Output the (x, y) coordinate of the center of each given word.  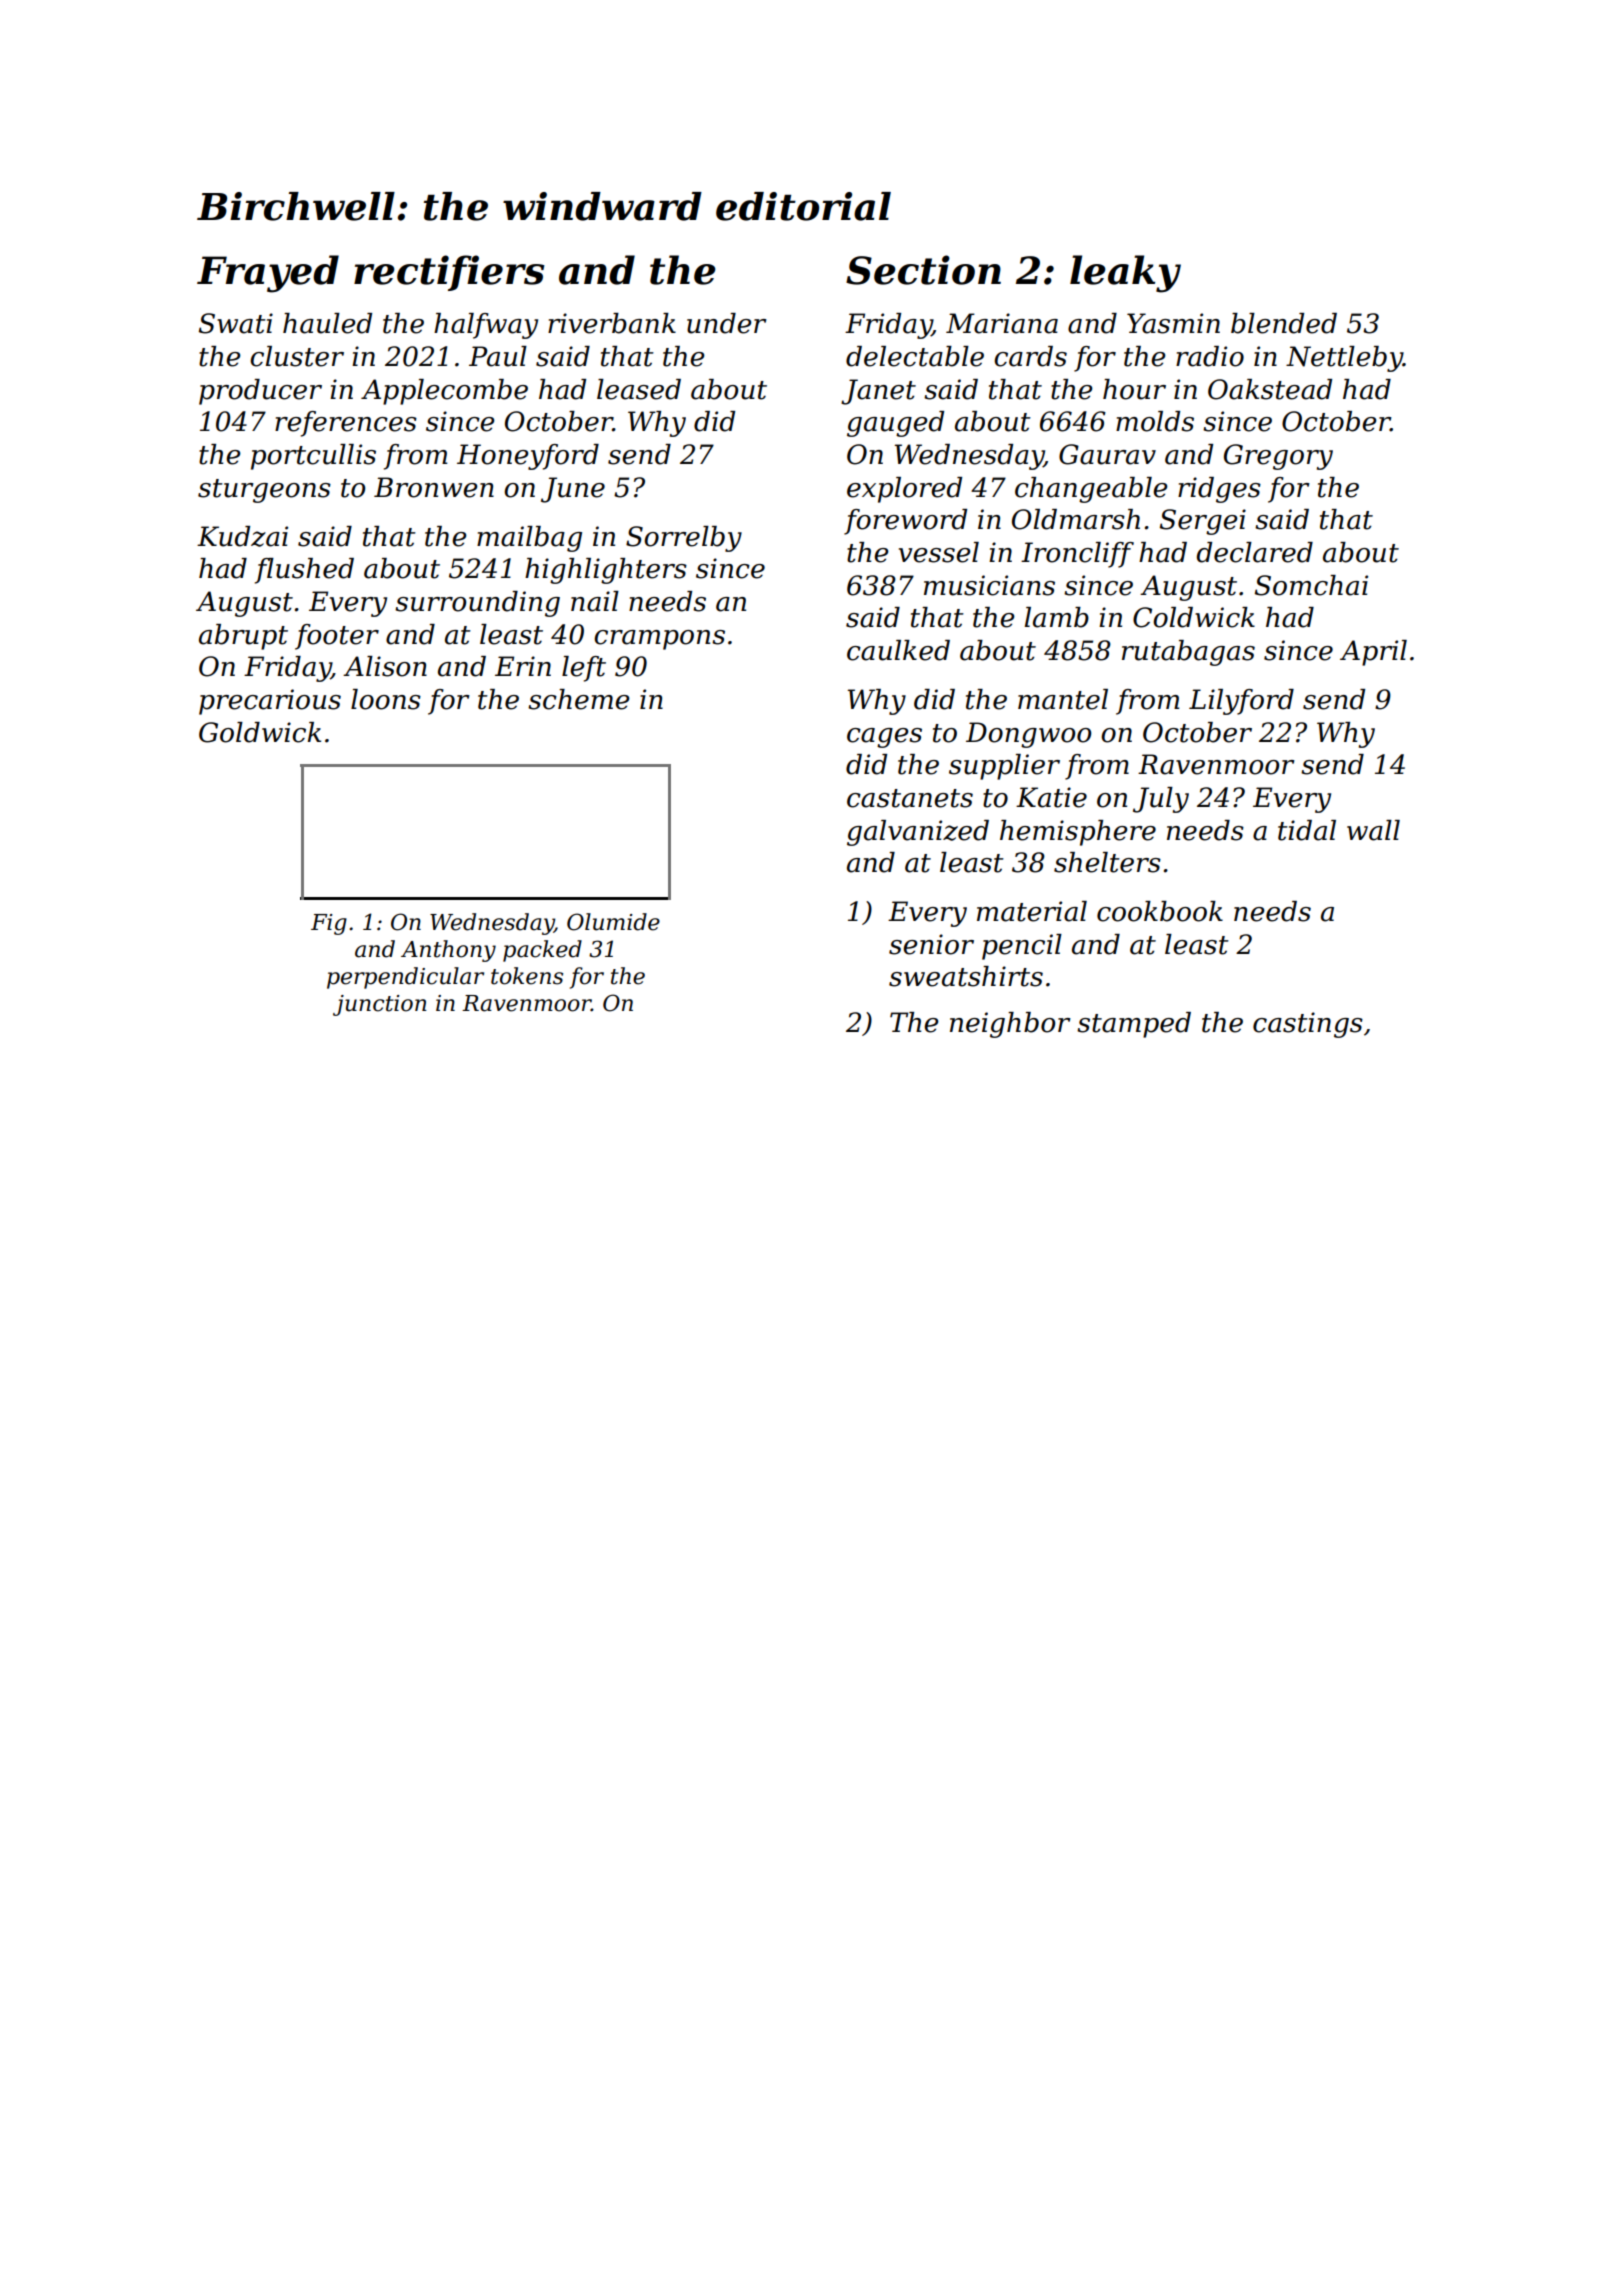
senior (931, 944)
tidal (1307, 830)
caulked (898, 650)
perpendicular (405, 978)
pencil (1022, 947)
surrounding (477, 604)
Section (923, 270)
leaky (1125, 274)
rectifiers (449, 273)
